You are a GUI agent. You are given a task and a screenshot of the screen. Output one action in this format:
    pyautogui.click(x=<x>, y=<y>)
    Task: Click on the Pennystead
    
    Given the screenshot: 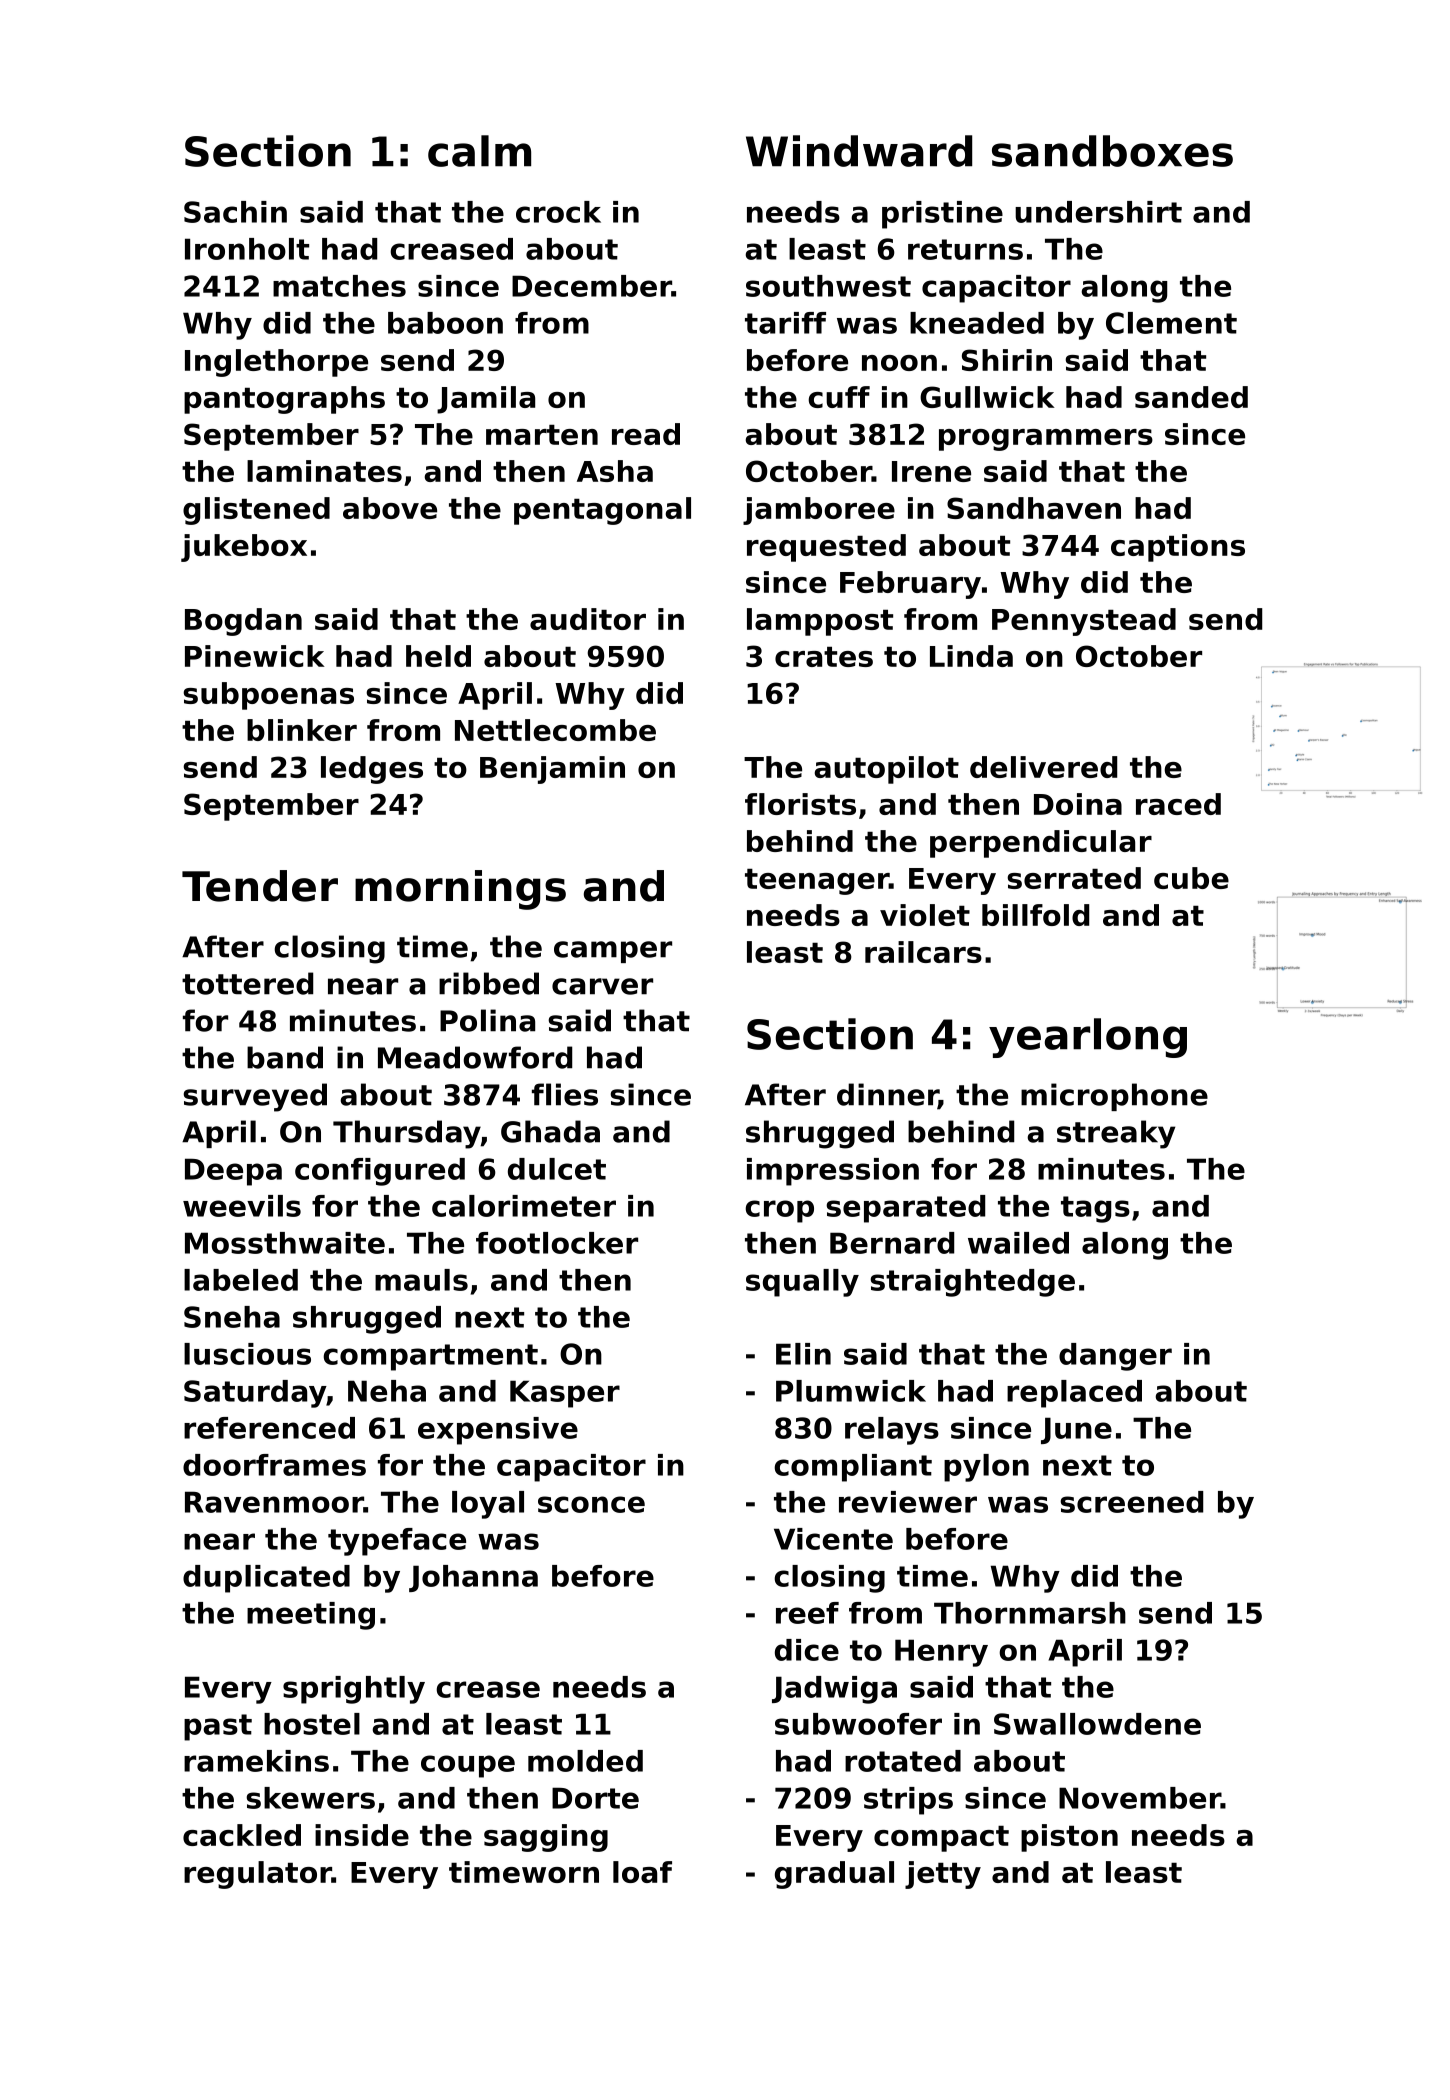 What is the action you would take?
    pyautogui.click(x=1084, y=622)
